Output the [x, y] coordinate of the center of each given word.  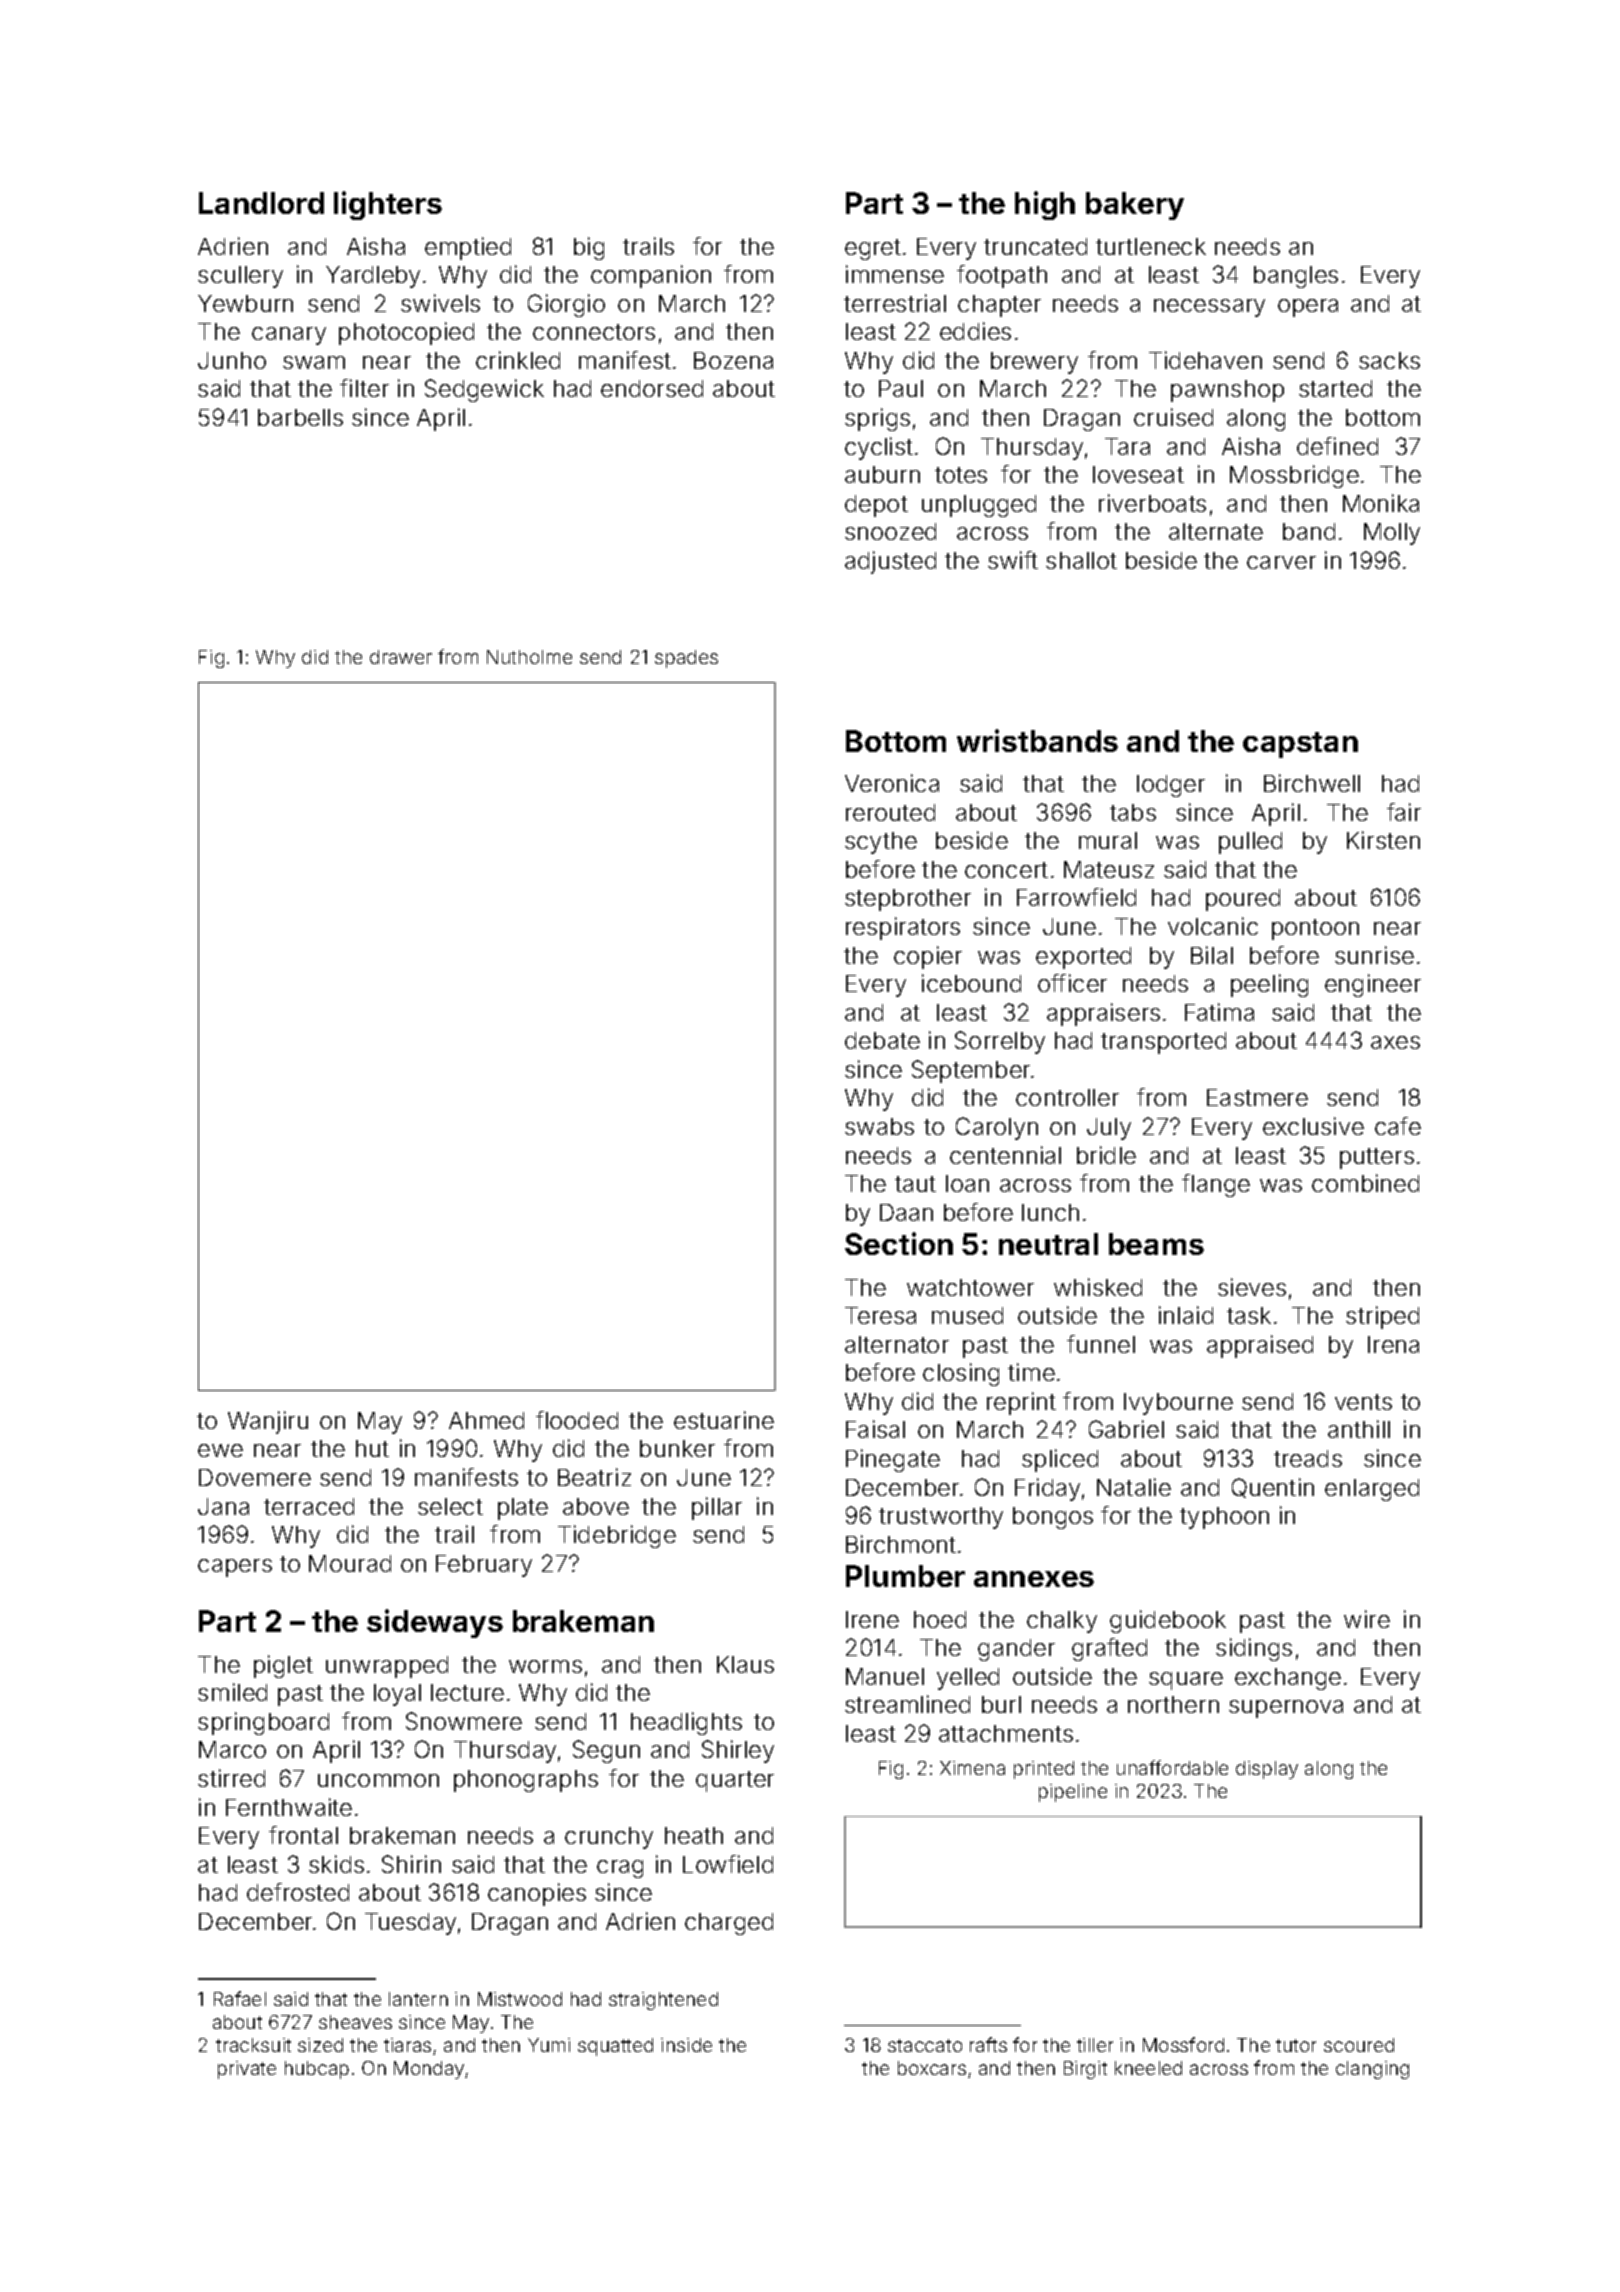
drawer [401, 657]
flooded [577, 1420]
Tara [1127, 446]
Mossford [1183, 2044]
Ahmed [486, 1420]
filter [364, 388]
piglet [283, 1666]
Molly [1392, 534]
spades [686, 659]
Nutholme [529, 657]
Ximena [972, 1768]
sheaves [355, 2022]
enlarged [1372, 1490]
